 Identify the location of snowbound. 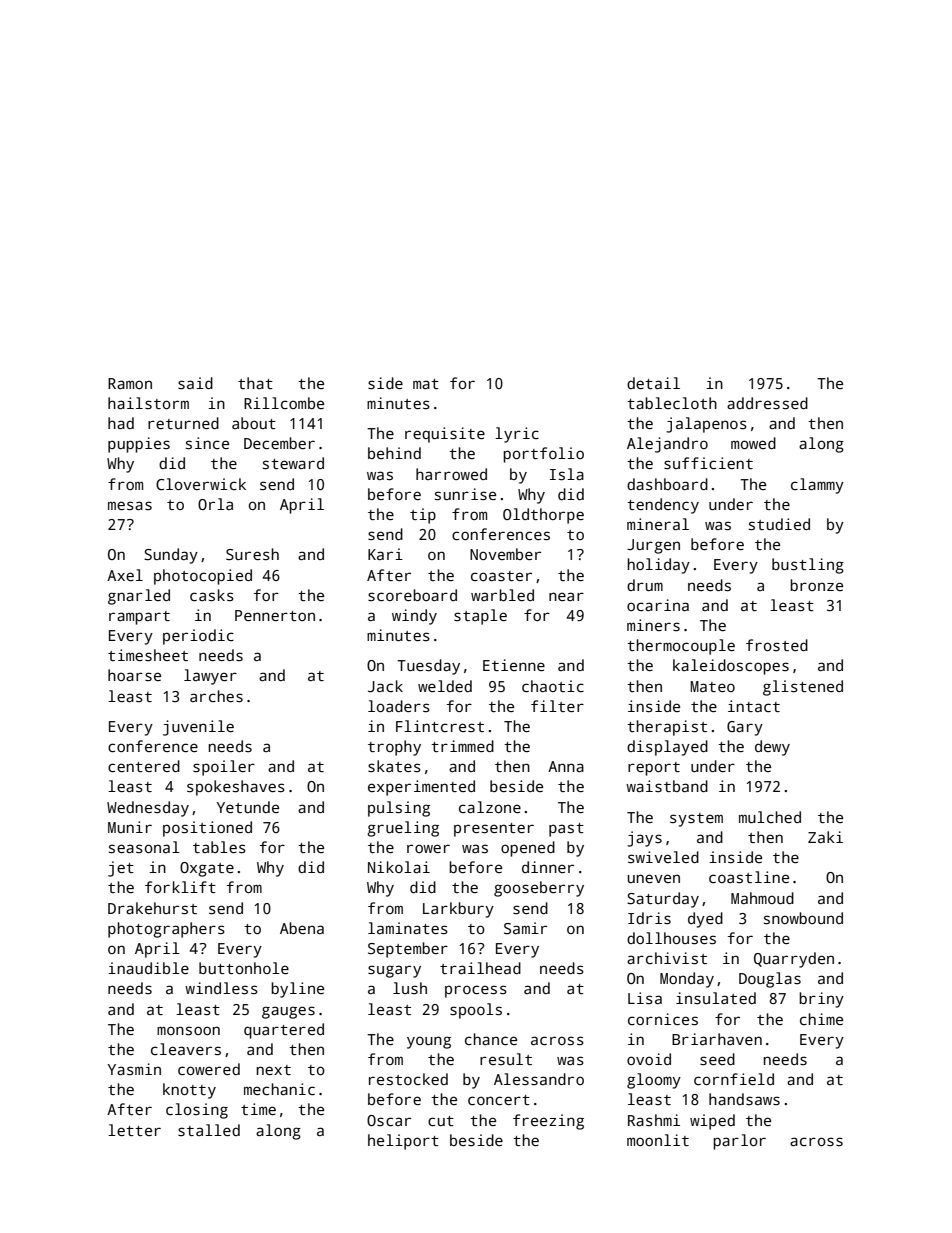
(803, 918).
